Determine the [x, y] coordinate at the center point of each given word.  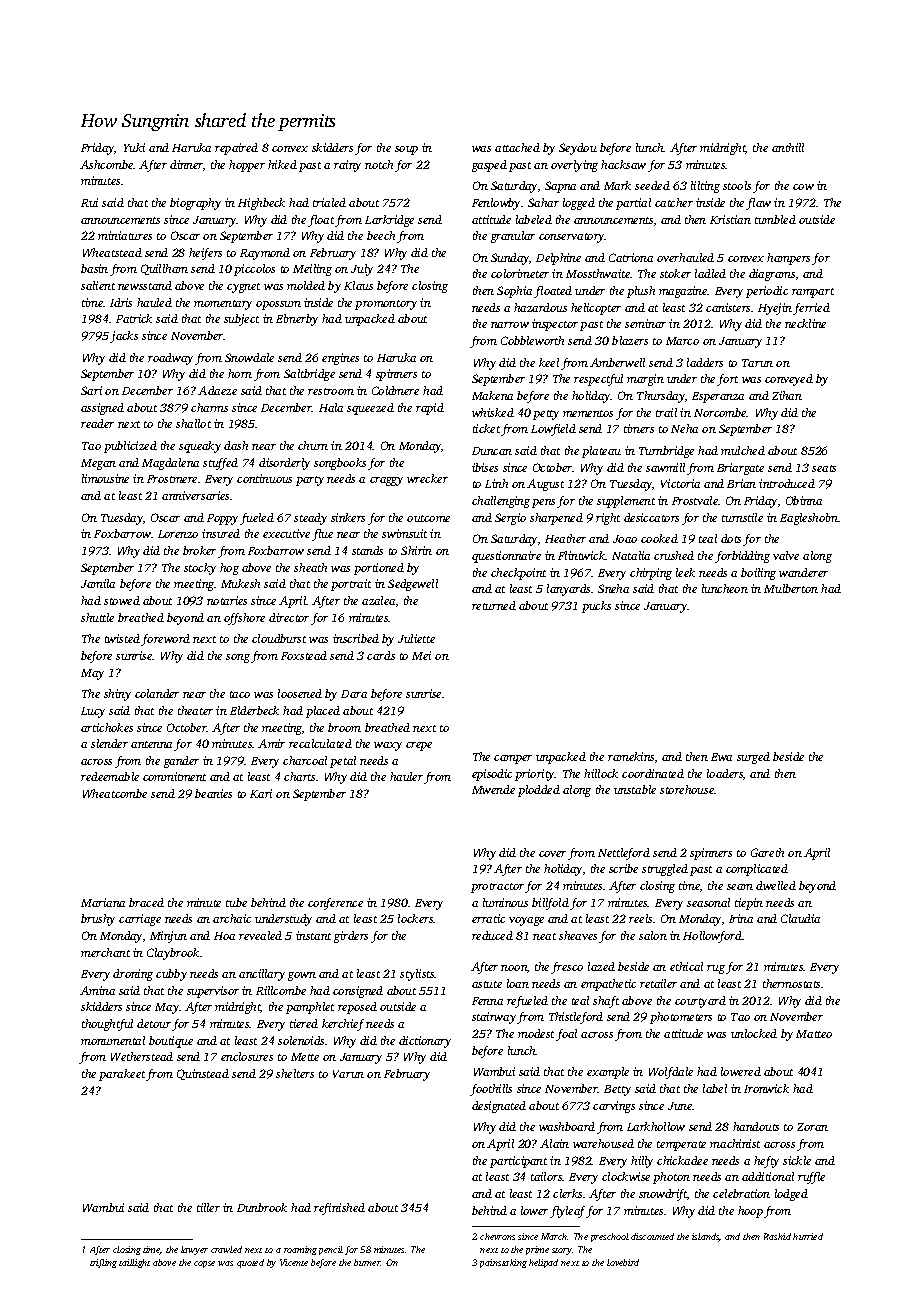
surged [753, 758]
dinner [186, 164]
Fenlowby [496, 204]
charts [299, 776]
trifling [103, 1263]
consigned [358, 992]
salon [653, 935]
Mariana [103, 902]
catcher [674, 202]
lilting [705, 187]
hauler [406, 776]
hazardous [540, 307]
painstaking [503, 1263]
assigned [102, 409]
